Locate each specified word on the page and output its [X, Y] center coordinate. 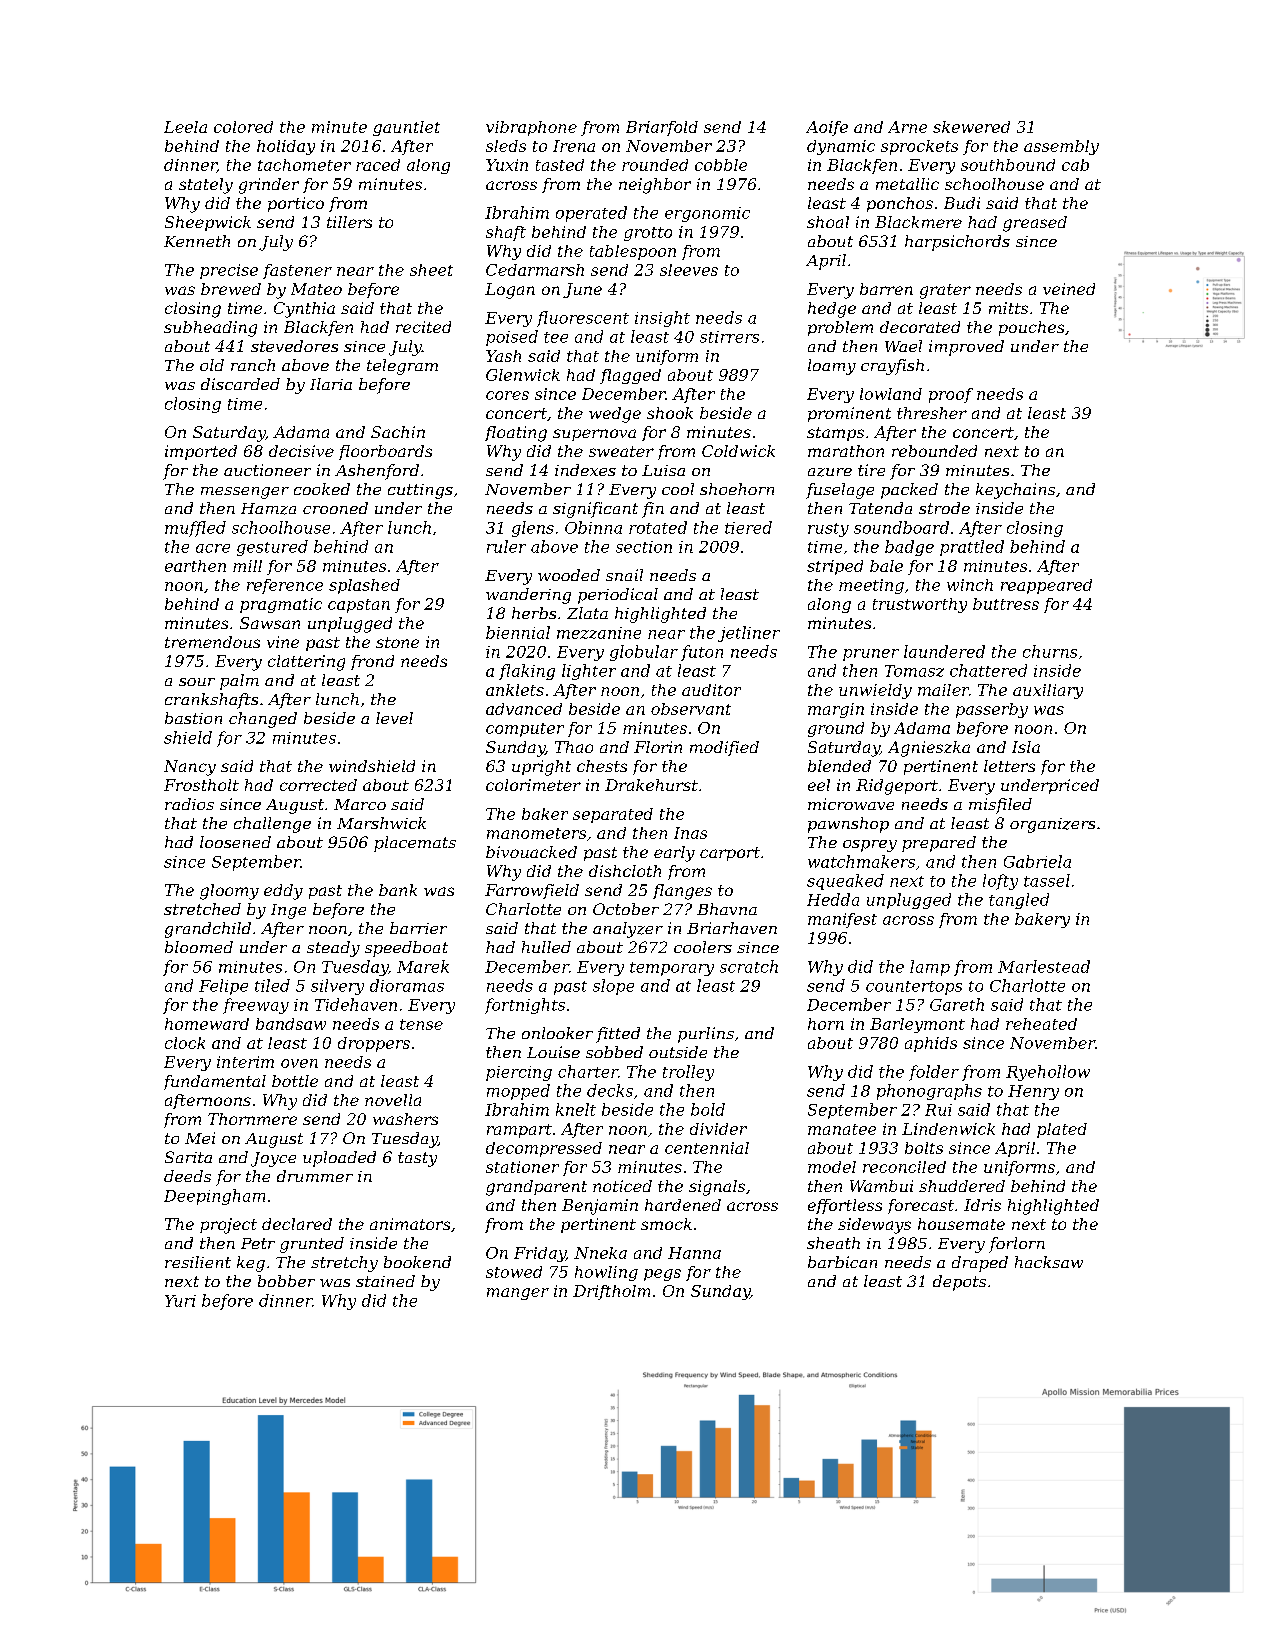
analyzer [628, 930]
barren [886, 289]
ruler [506, 546]
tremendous [212, 642]
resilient [198, 1262]
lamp [930, 968]
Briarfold [662, 128]
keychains [1015, 491]
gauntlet [406, 128]
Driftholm [611, 1292]
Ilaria [331, 384]
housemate [961, 1224]
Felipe [223, 987]
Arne [907, 127]
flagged [630, 376]
